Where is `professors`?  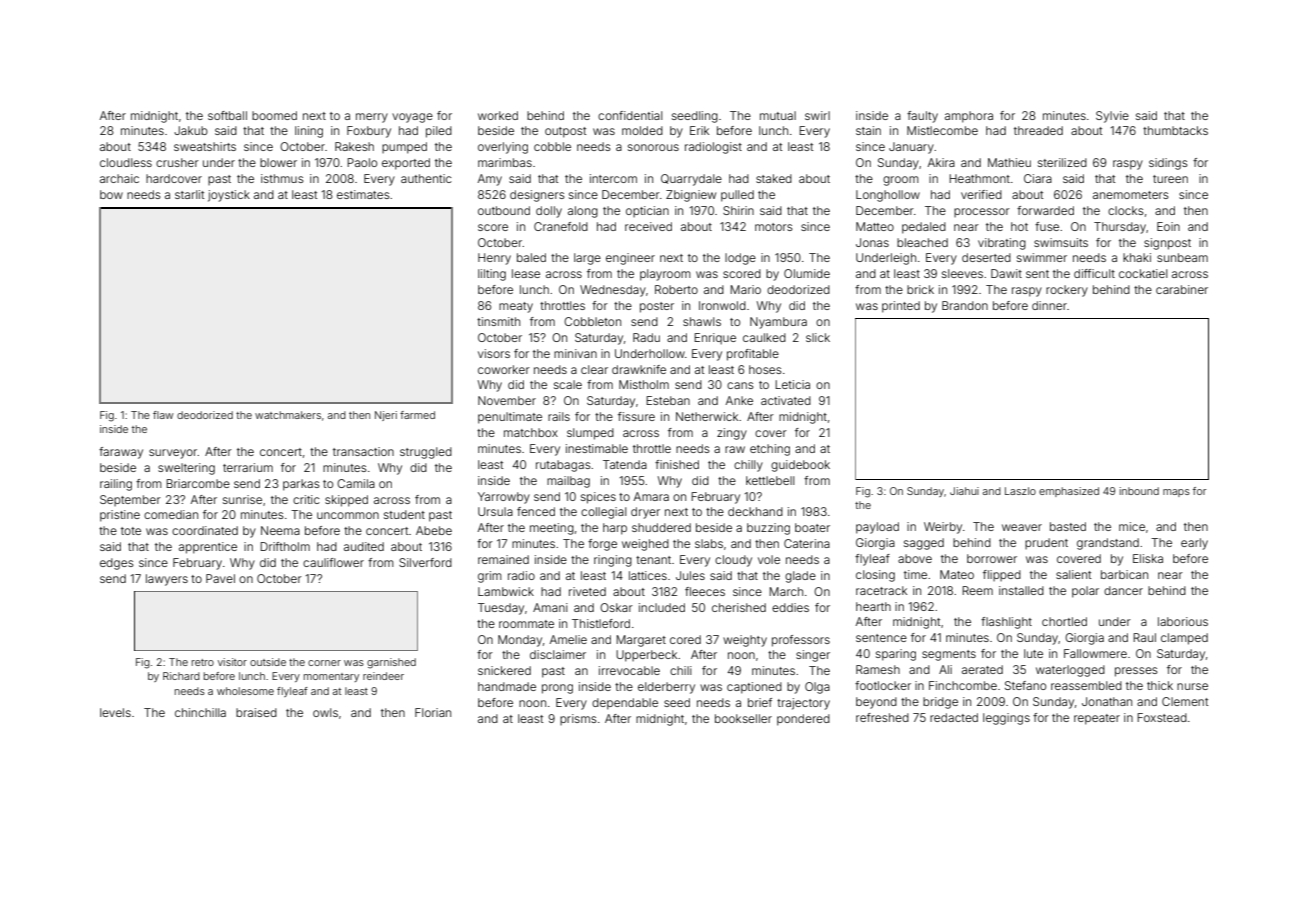 professors is located at coordinates (801, 641).
